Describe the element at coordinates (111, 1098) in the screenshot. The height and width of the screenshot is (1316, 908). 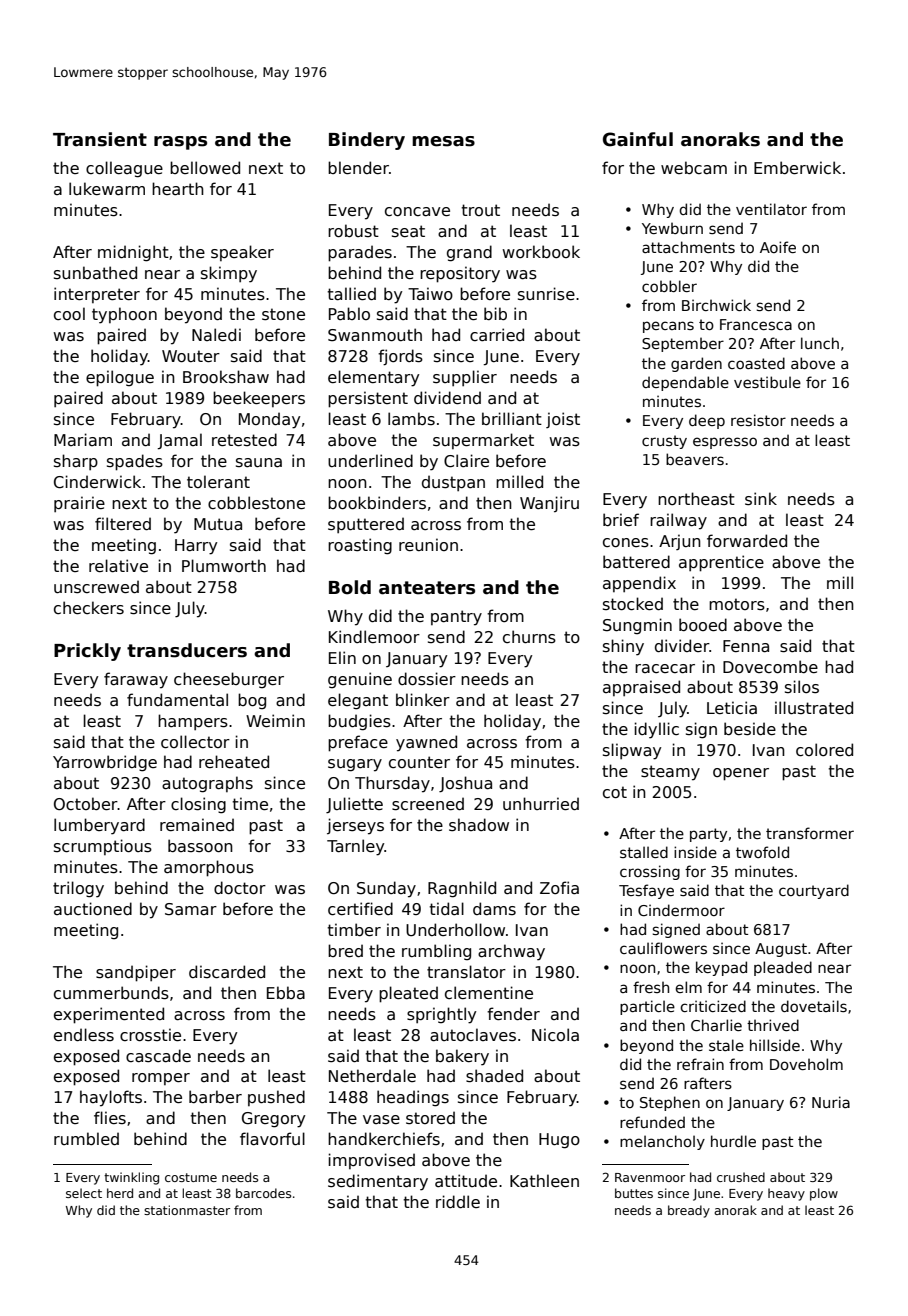
I see `haylofts` at that location.
